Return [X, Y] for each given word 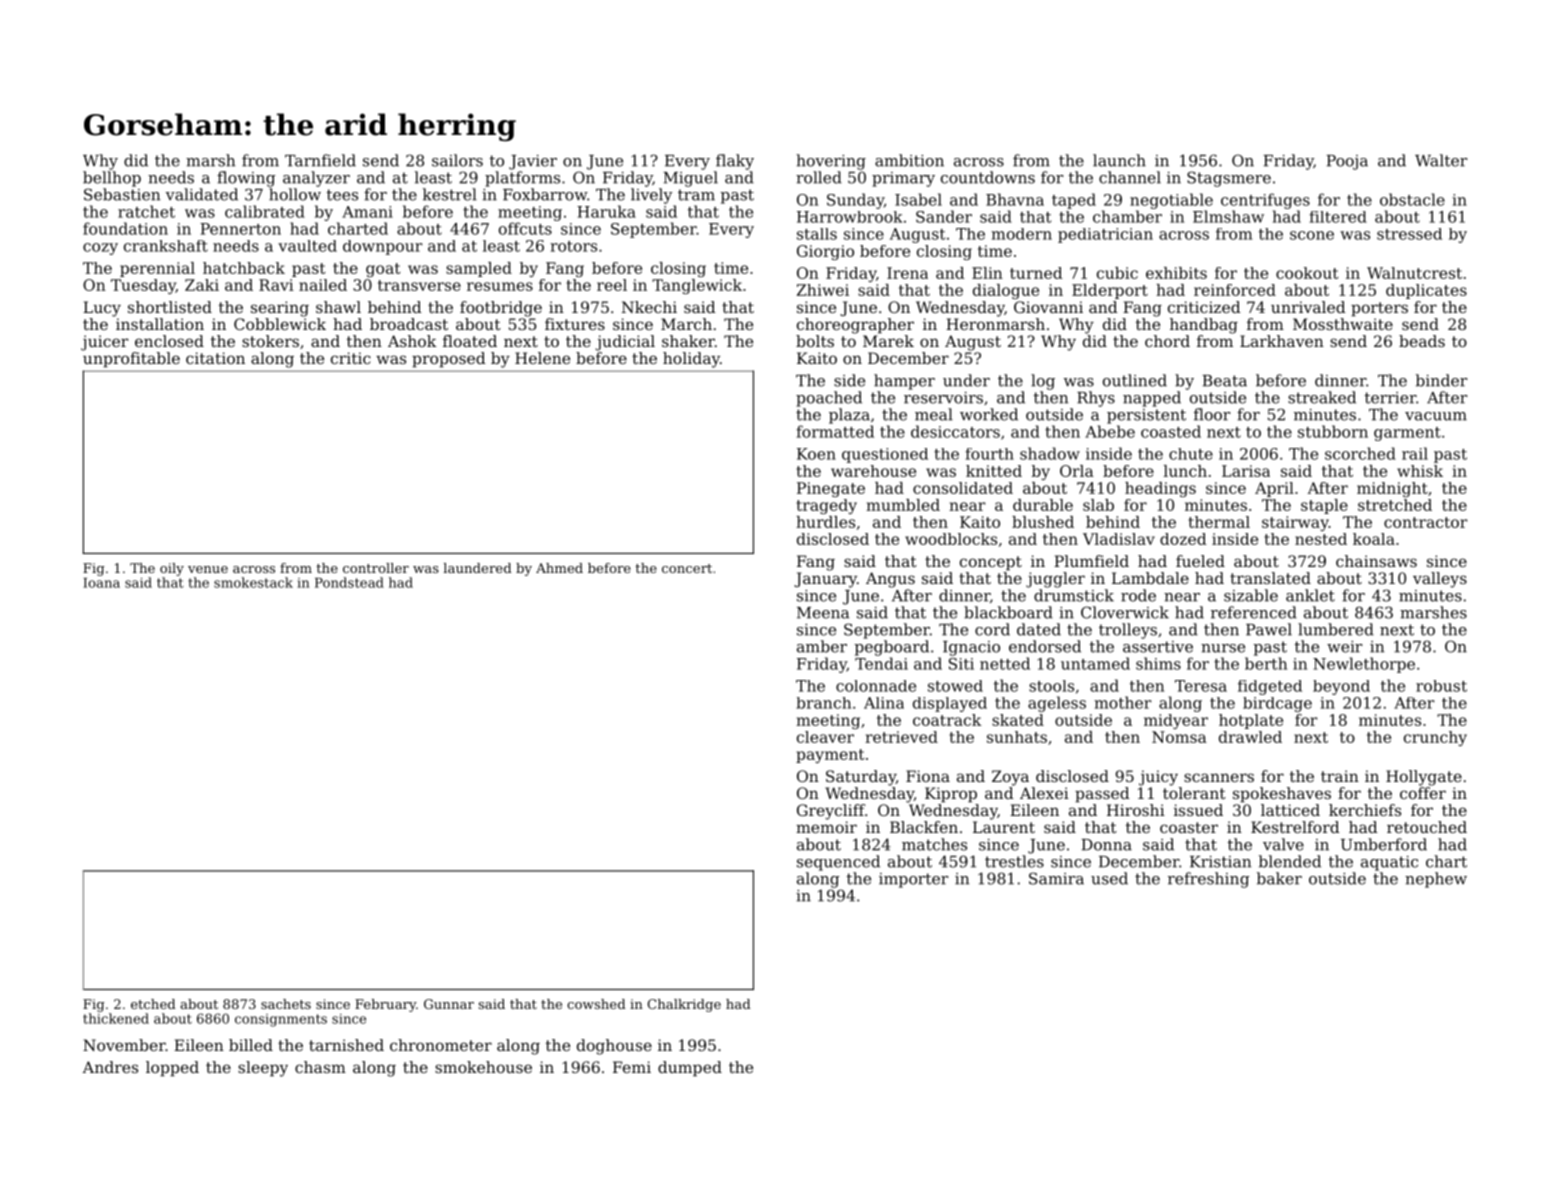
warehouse [873, 471]
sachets [286, 1004]
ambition [909, 160]
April [1274, 489]
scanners [1219, 777]
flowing [246, 179]
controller [376, 568]
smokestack [253, 582]
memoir [826, 827]
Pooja [1347, 162]
